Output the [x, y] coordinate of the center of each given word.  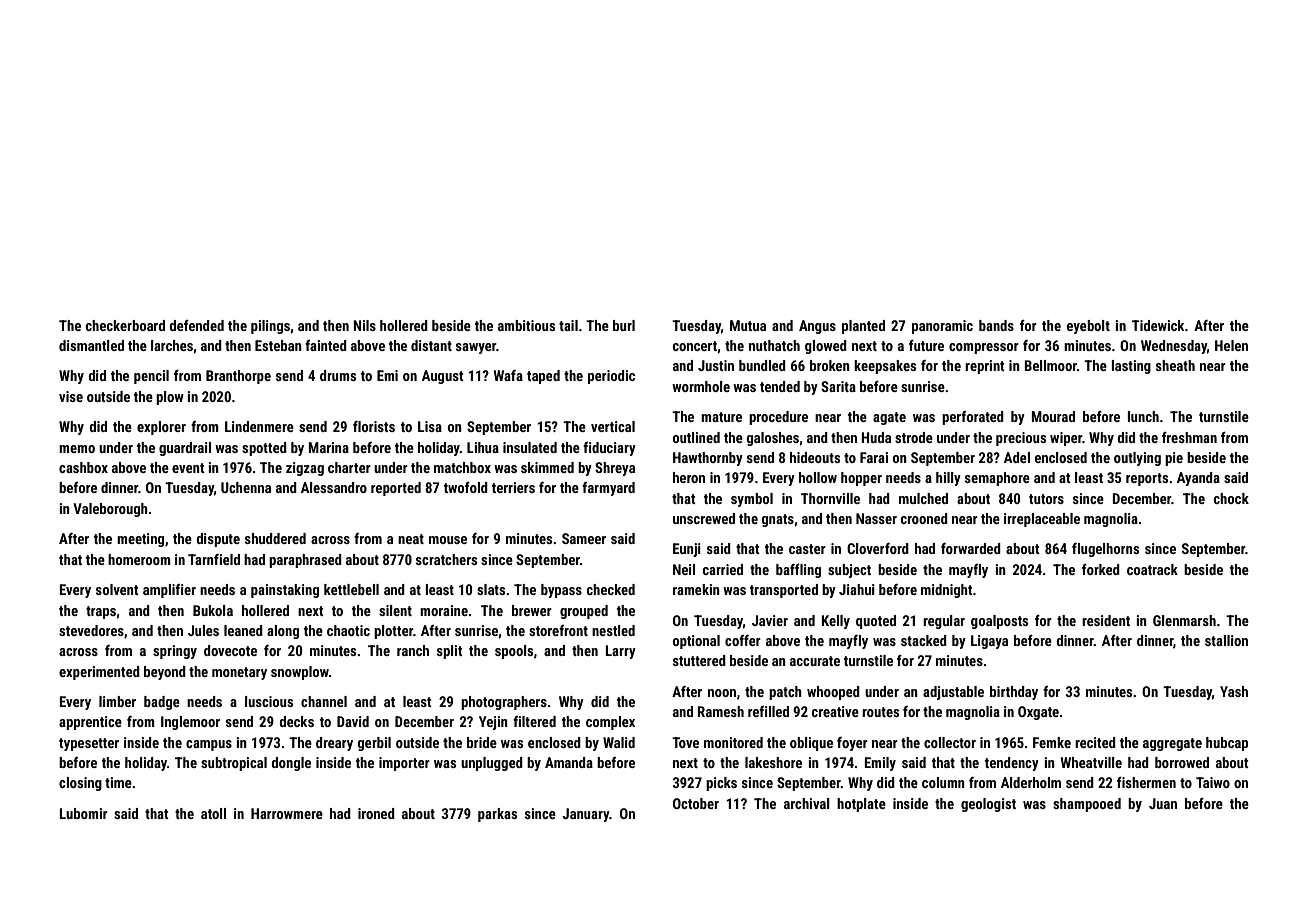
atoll [213, 813]
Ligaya [989, 642]
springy [175, 652]
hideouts [815, 457]
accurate [815, 661]
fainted [326, 345]
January [586, 815]
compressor [984, 348]
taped [543, 377]
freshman [1189, 437]
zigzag [305, 469]
